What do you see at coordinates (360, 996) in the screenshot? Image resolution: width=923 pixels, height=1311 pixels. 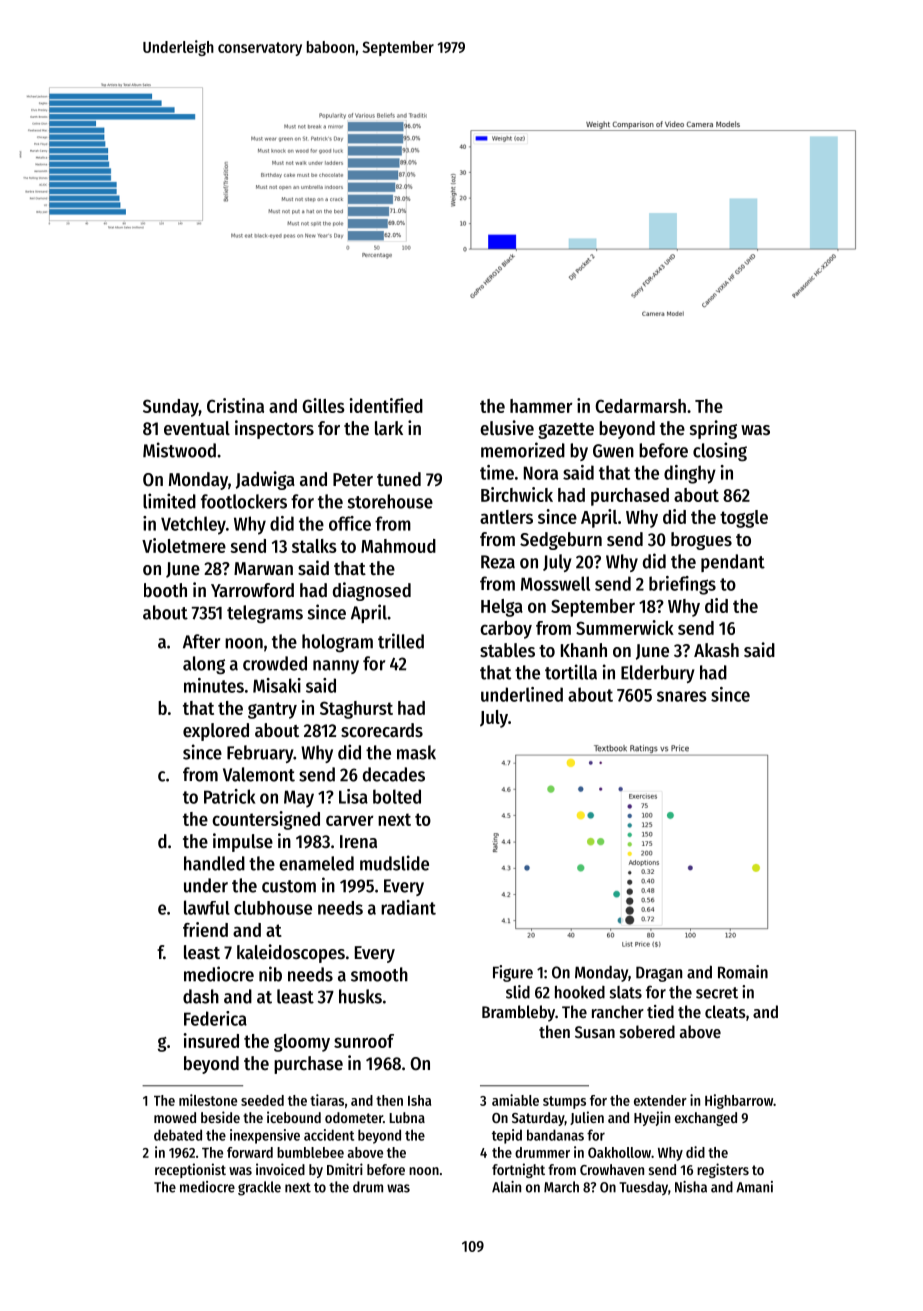 I see `husks` at bounding box center [360, 996].
